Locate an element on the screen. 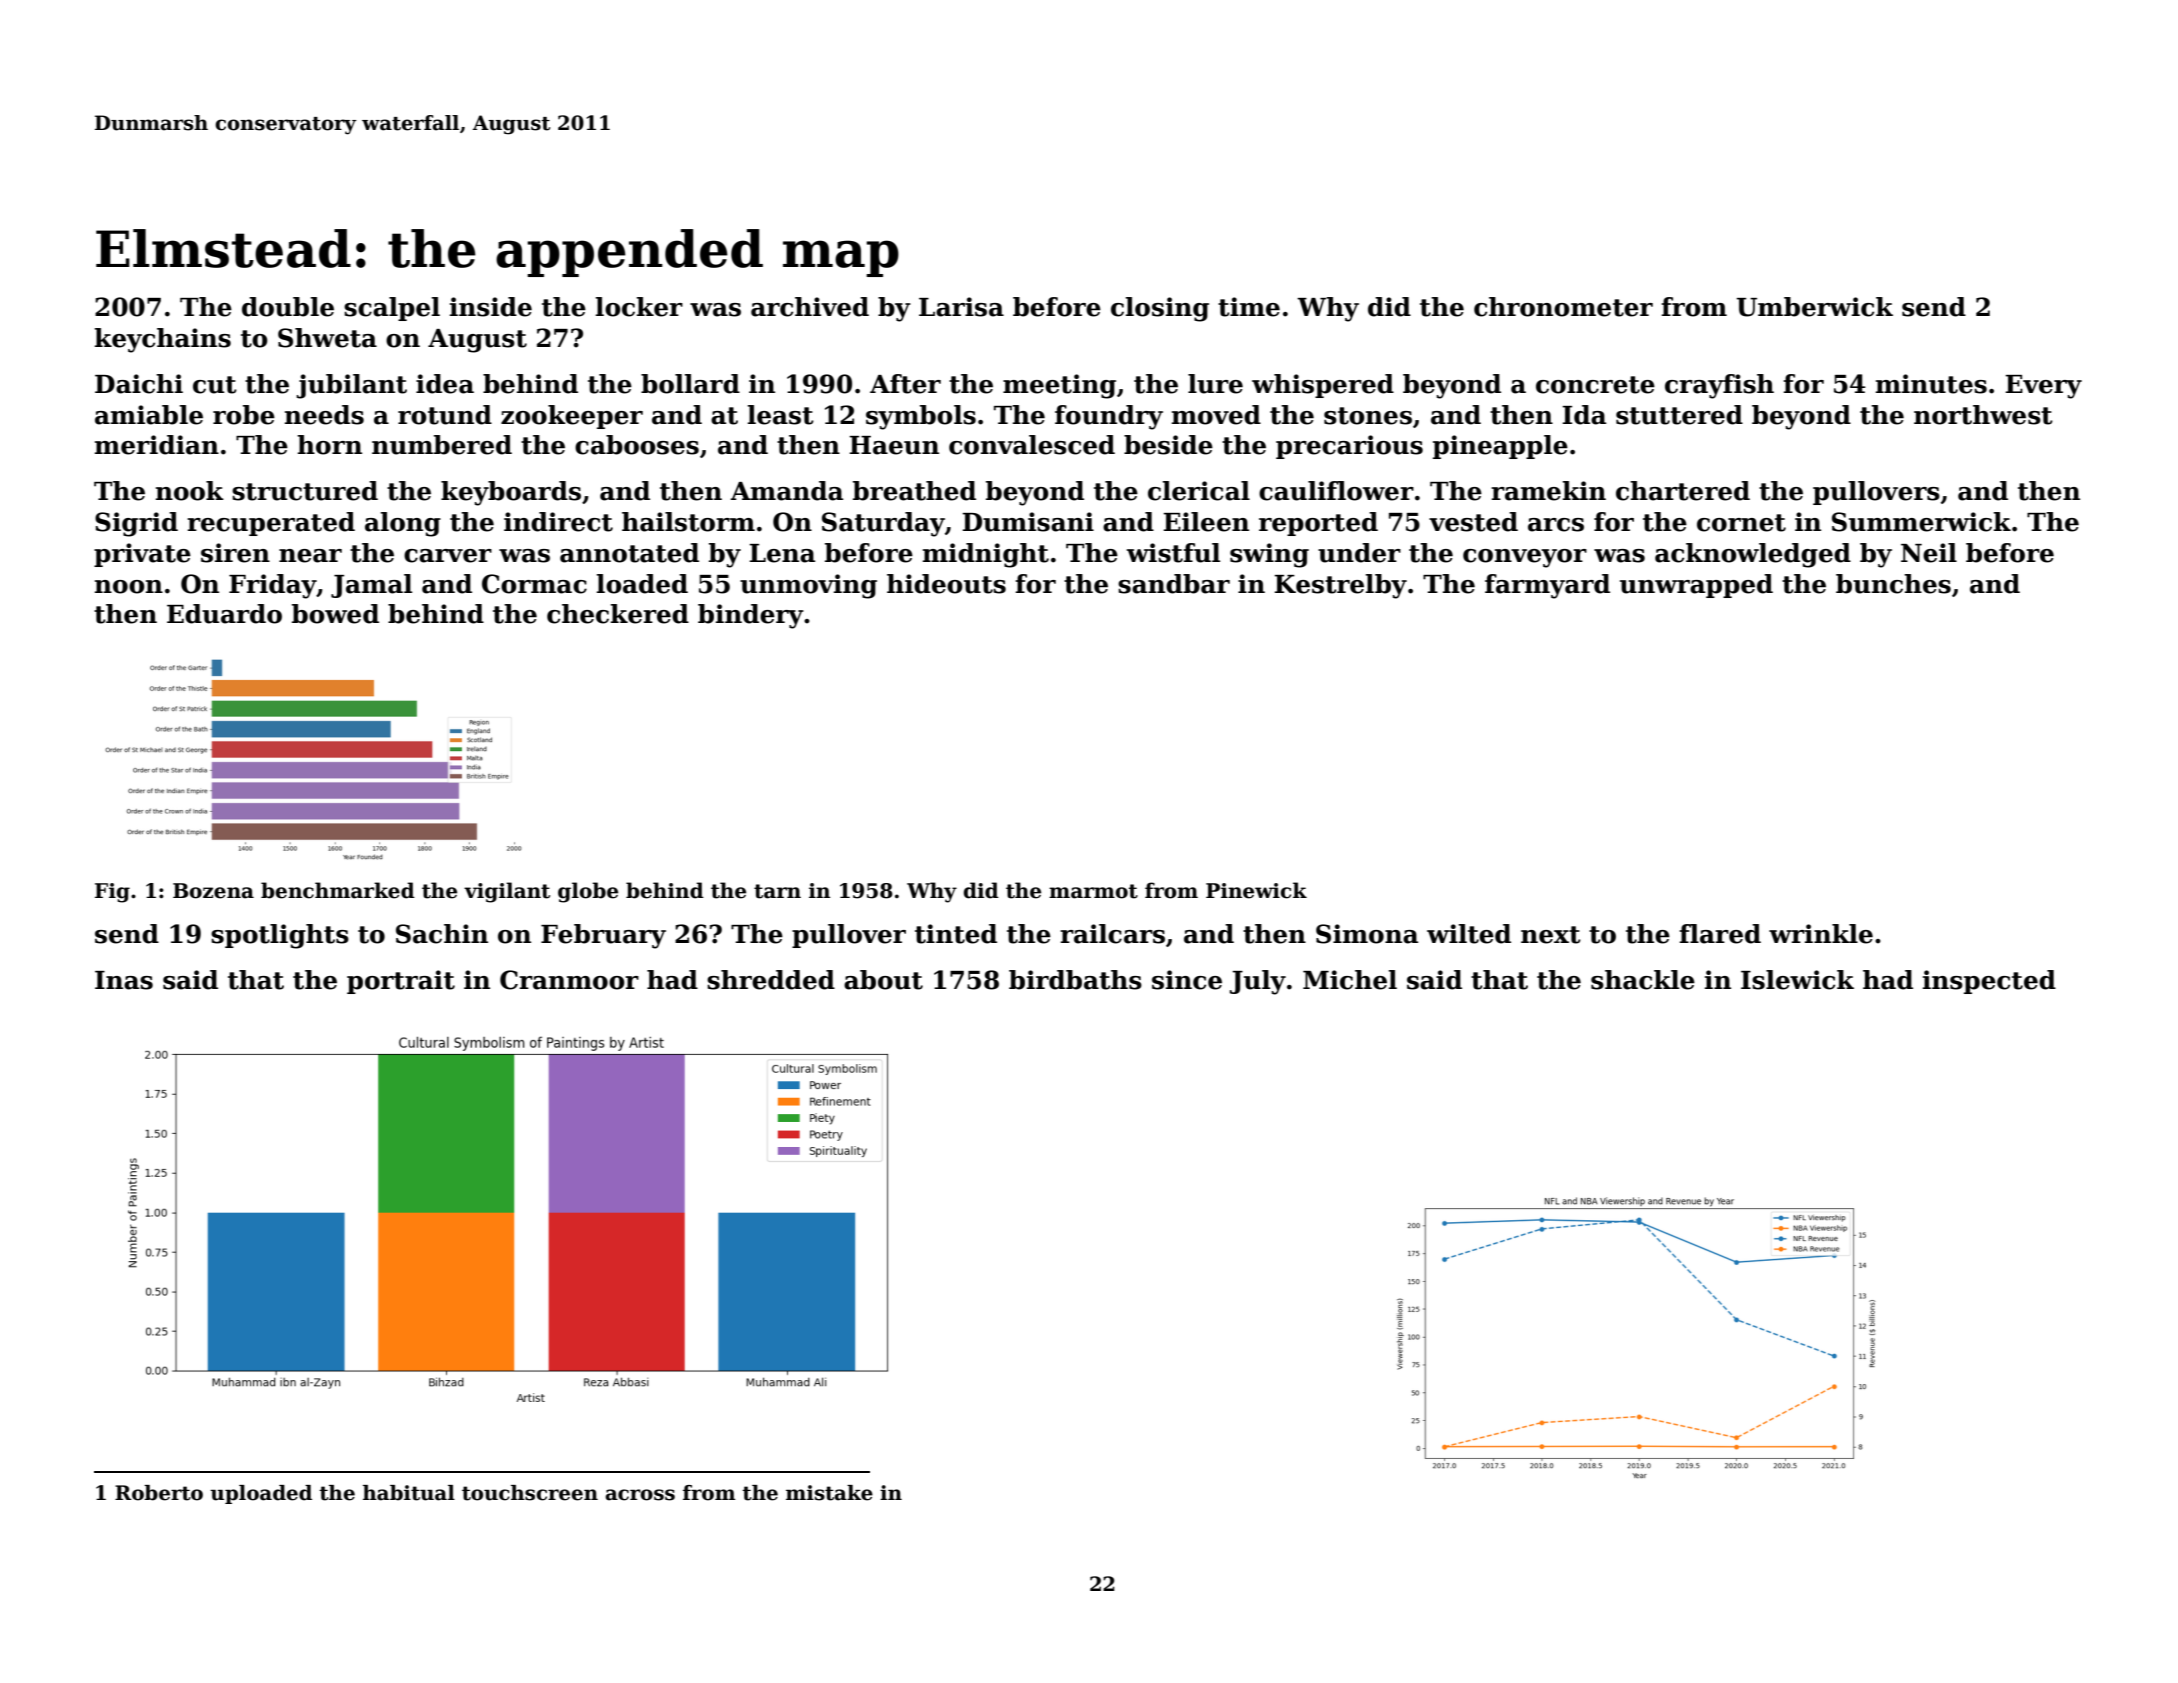  flared is located at coordinates (1720, 934).
